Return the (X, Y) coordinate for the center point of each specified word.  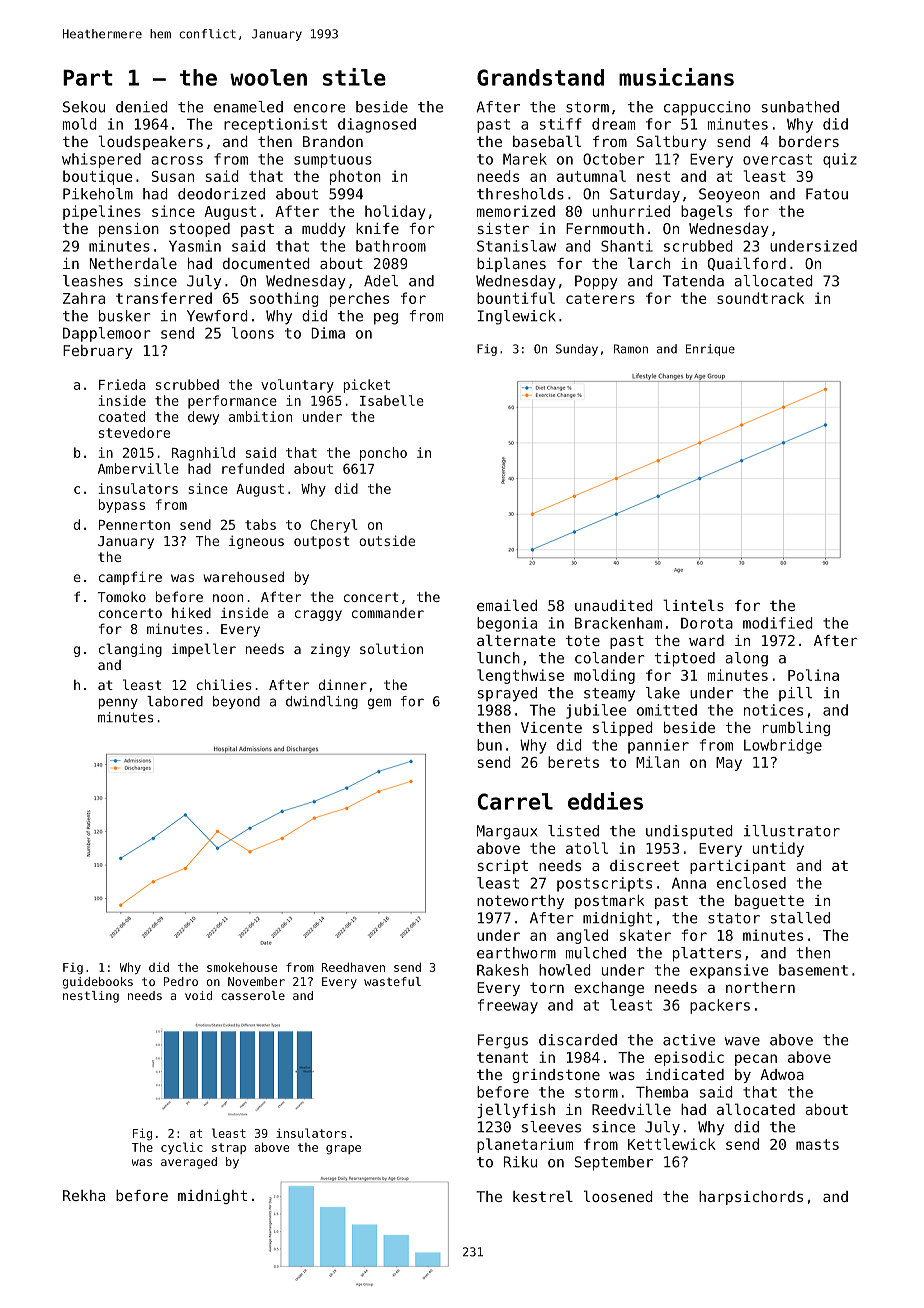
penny (118, 703)
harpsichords (751, 1198)
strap (229, 1148)
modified (778, 623)
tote (583, 640)
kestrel (543, 1196)
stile (354, 77)
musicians (676, 77)
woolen (268, 77)
